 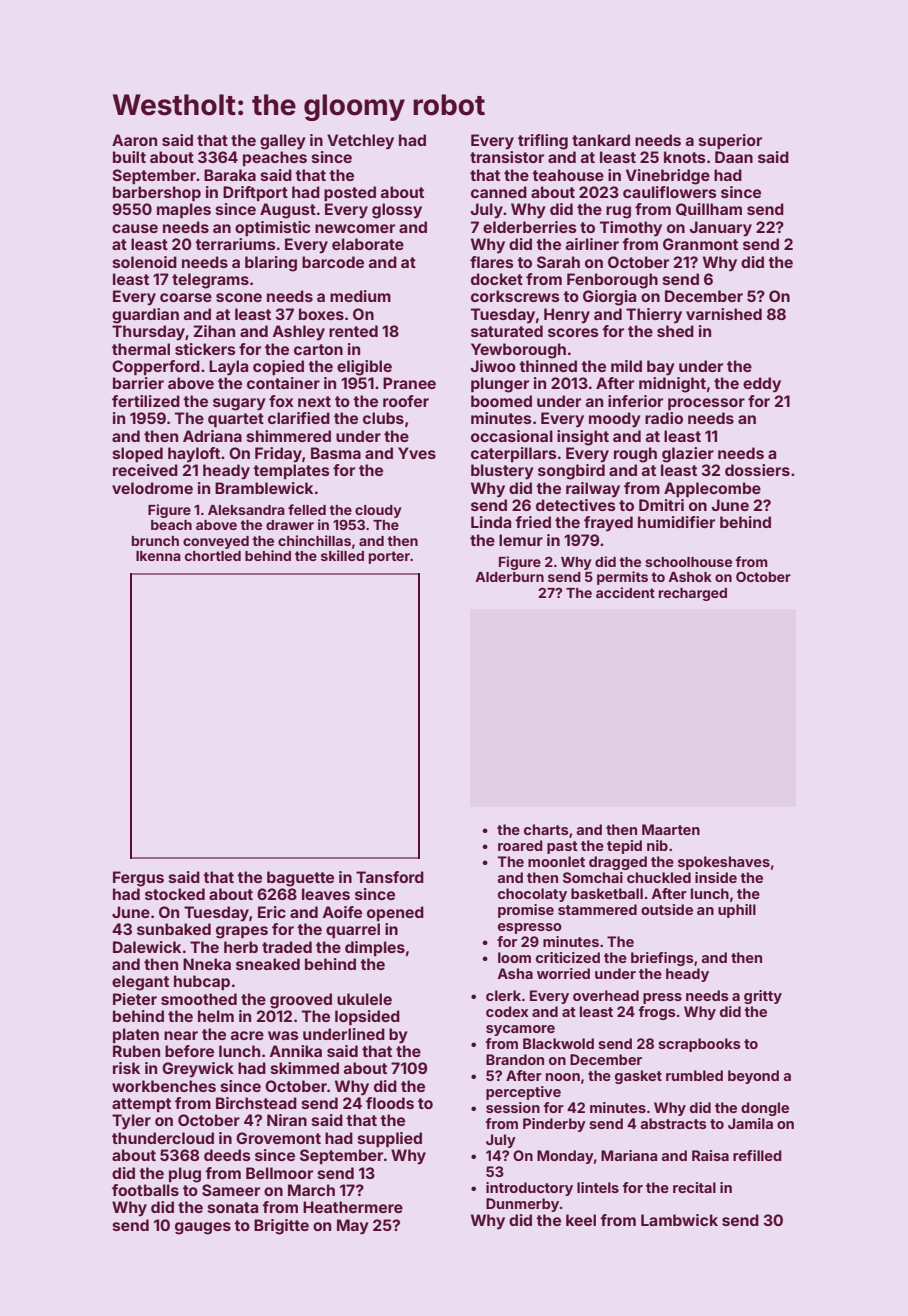 I want to click on teahouse, so click(x=568, y=175).
